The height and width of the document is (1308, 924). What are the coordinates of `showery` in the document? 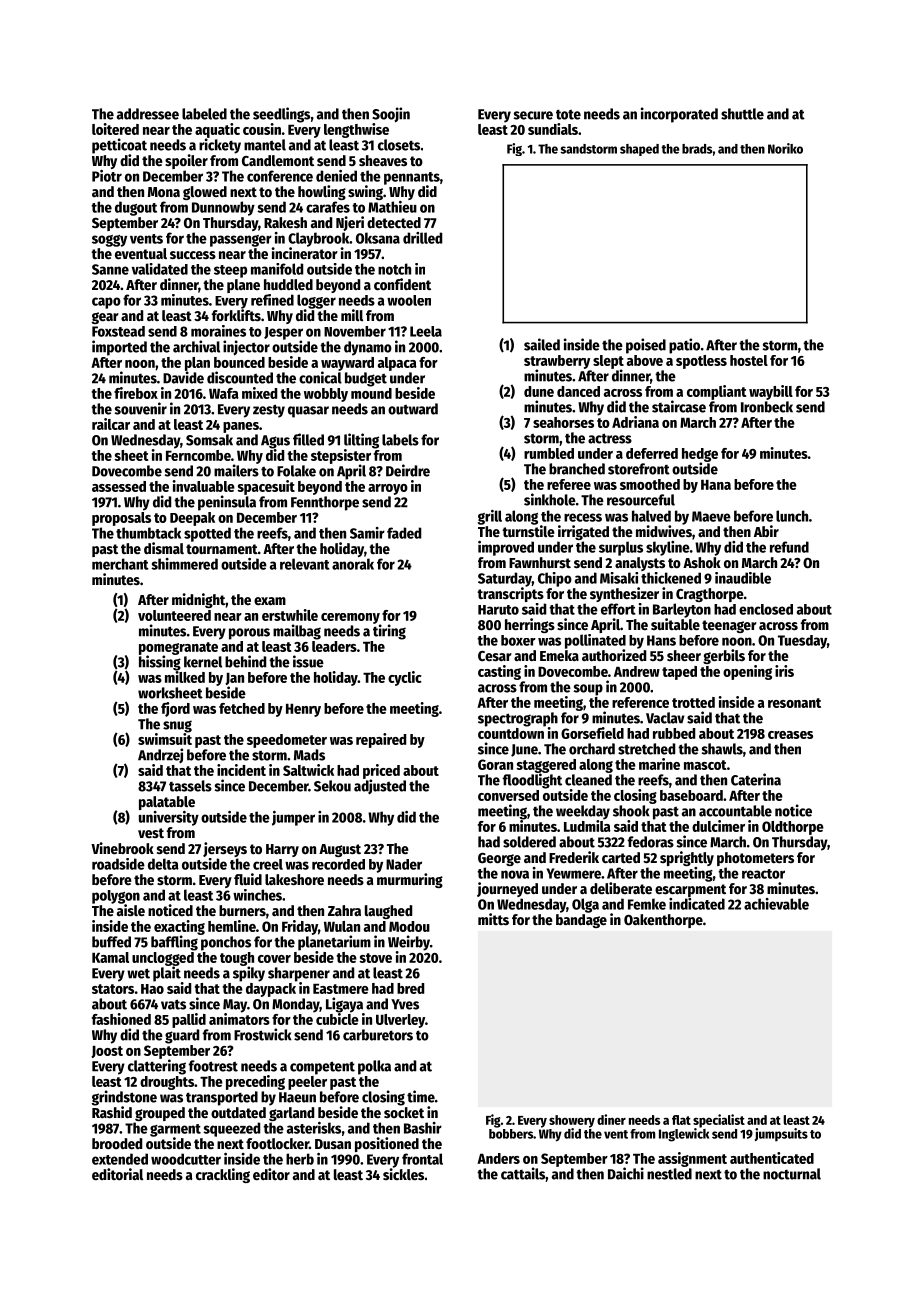 It's located at (572, 1121).
